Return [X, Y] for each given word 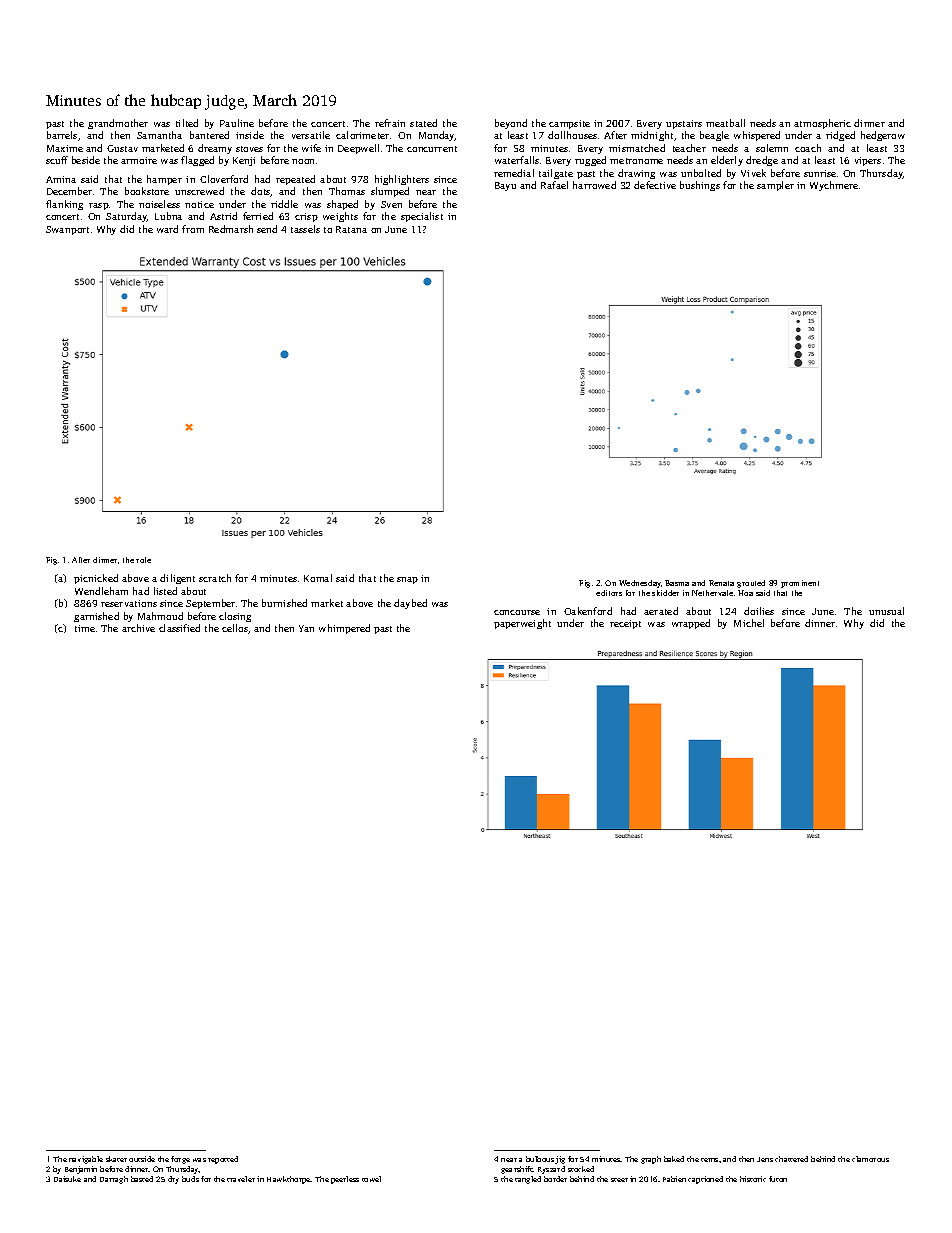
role [143, 560]
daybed [410, 604]
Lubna [168, 216]
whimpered [344, 629]
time [85, 628]
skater [116, 1159]
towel [371, 1179]
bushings [700, 186]
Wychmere [834, 186]
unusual [886, 611]
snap [407, 580]
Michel [749, 623]
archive [138, 628]
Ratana [351, 229]
